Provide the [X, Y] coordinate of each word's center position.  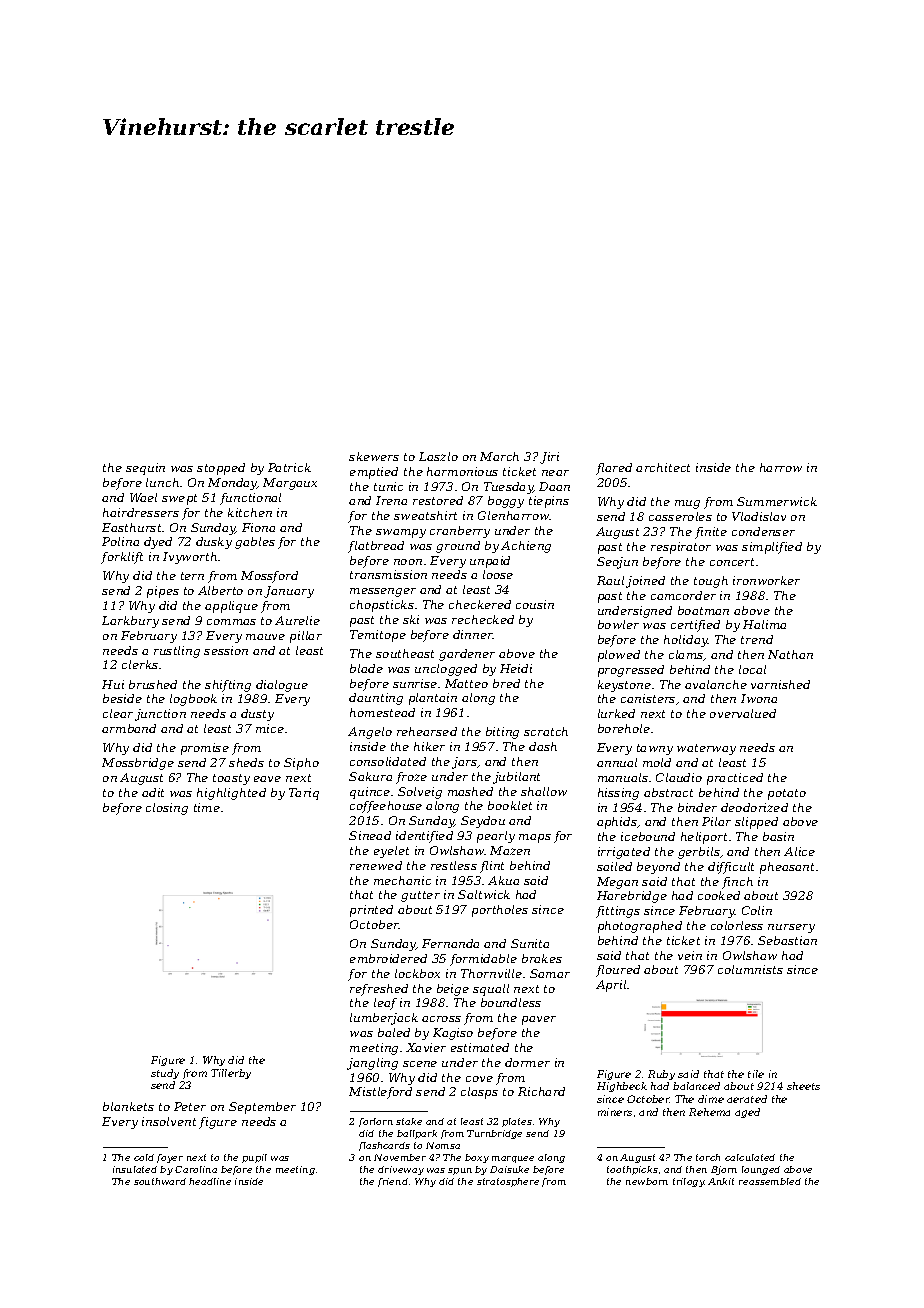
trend [757, 639]
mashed [470, 791]
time [207, 807]
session [226, 650]
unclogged [446, 670]
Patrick [289, 467]
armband [129, 728]
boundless [511, 1002]
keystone [624, 686]
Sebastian [787, 940]
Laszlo [438, 456]
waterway [706, 749]
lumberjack [384, 1019]
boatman [703, 610]
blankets [128, 1106]
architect [663, 467]
